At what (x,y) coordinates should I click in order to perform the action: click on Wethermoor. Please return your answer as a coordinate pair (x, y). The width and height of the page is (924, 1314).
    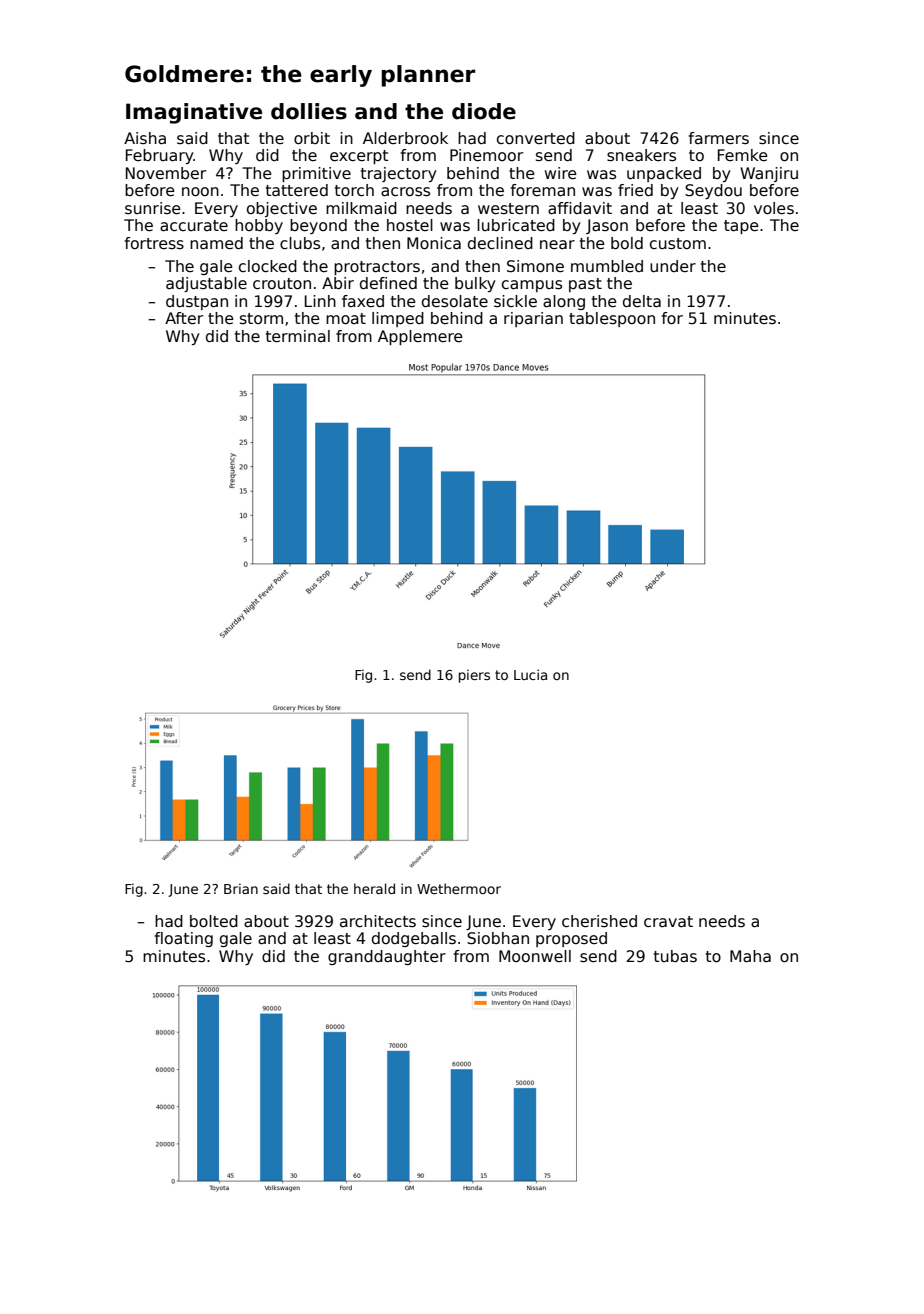
    Looking at the image, I should click on (459, 888).
